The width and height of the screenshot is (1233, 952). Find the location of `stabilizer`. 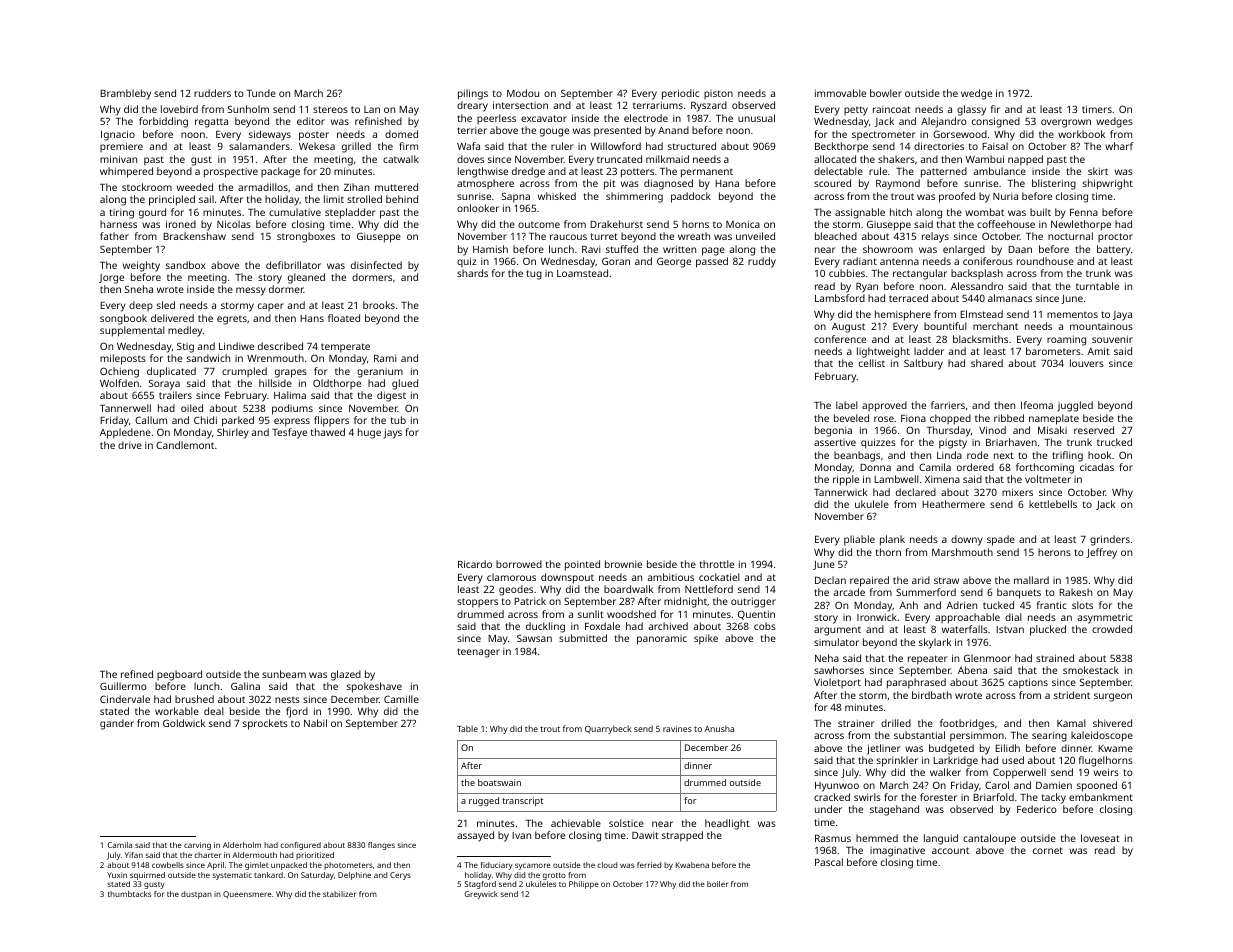

stabilizer is located at coordinates (339, 894).
